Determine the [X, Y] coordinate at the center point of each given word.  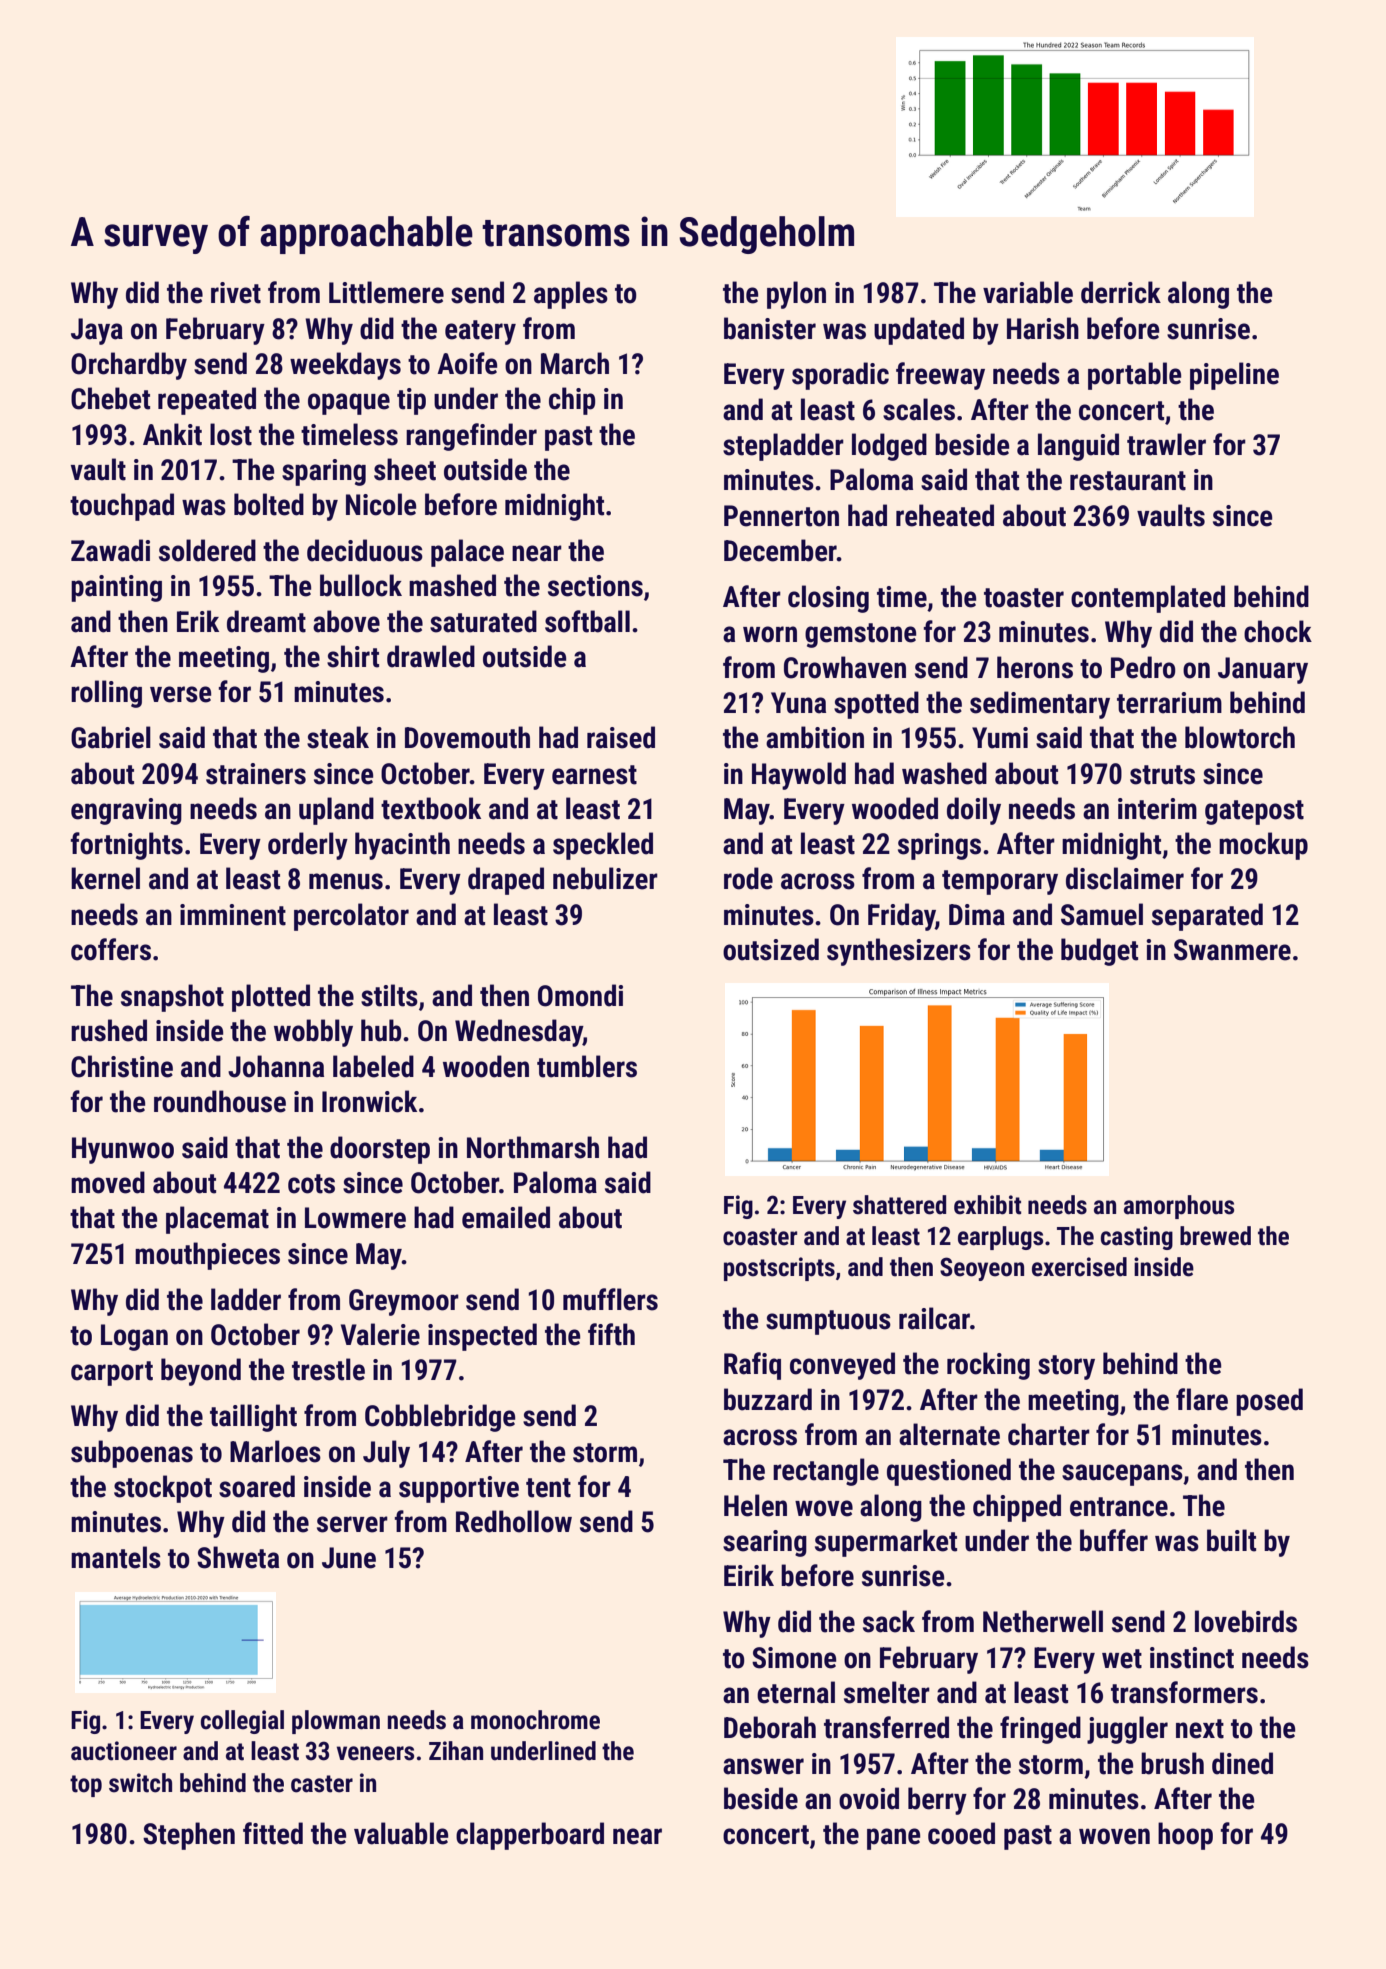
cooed [961, 1833]
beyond [201, 1372]
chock [1278, 631]
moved [108, 1182]
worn [770, 634]
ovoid [869, 1798]
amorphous [1179, 1207]
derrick [1121, 292]
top [86, 1786]
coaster [760, 1237]
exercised [1079, 1267]
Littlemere [386, 292]
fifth [611, 1334]
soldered [207, 550]
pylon [796, 295]
